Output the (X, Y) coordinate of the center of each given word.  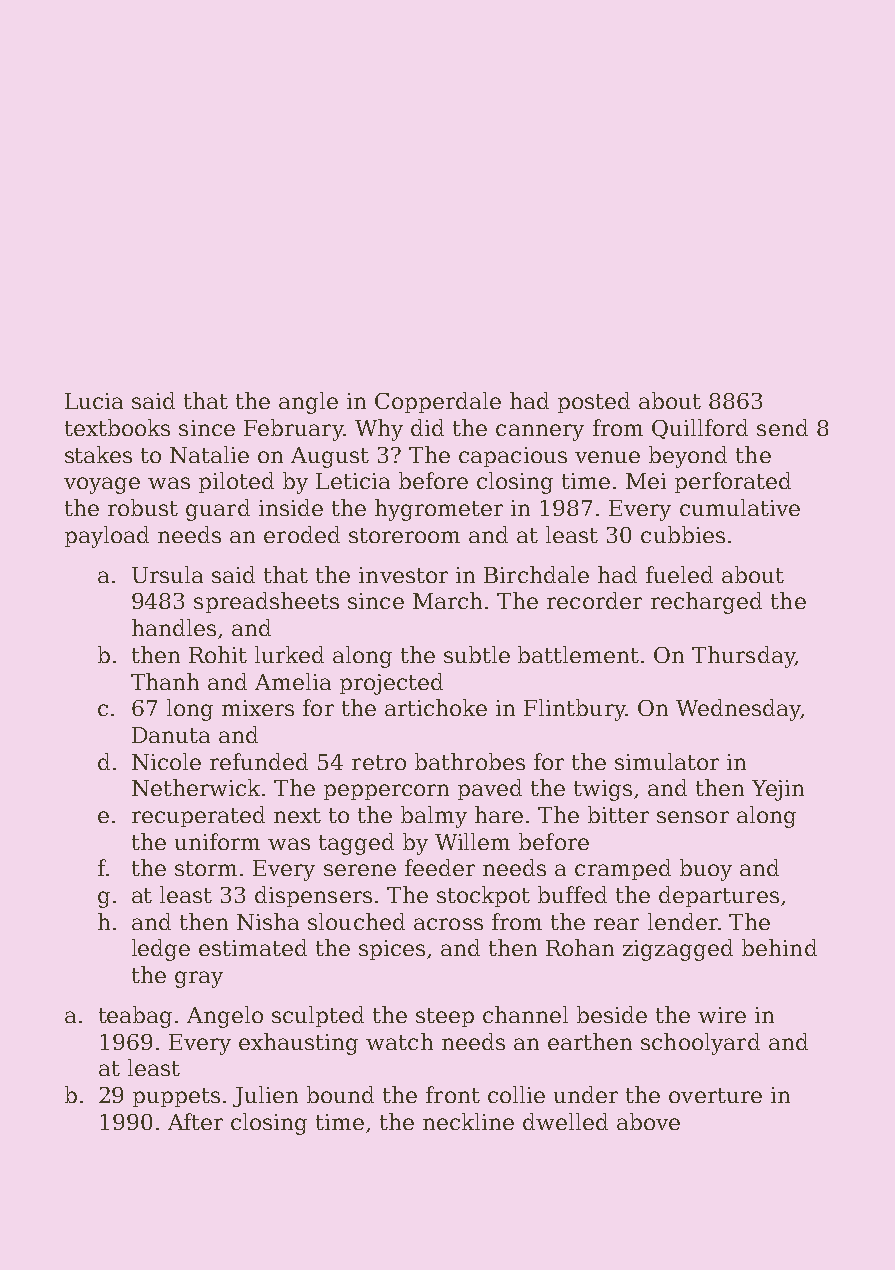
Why (379, 430)
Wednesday (738, 710)
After (195, 1121)
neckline (468, 1121)
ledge (161, 950)
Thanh (165, 681)
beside (612, 1014)
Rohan (580, 947)
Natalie (209, 454)
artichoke (436, 707)
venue (607, 457)
